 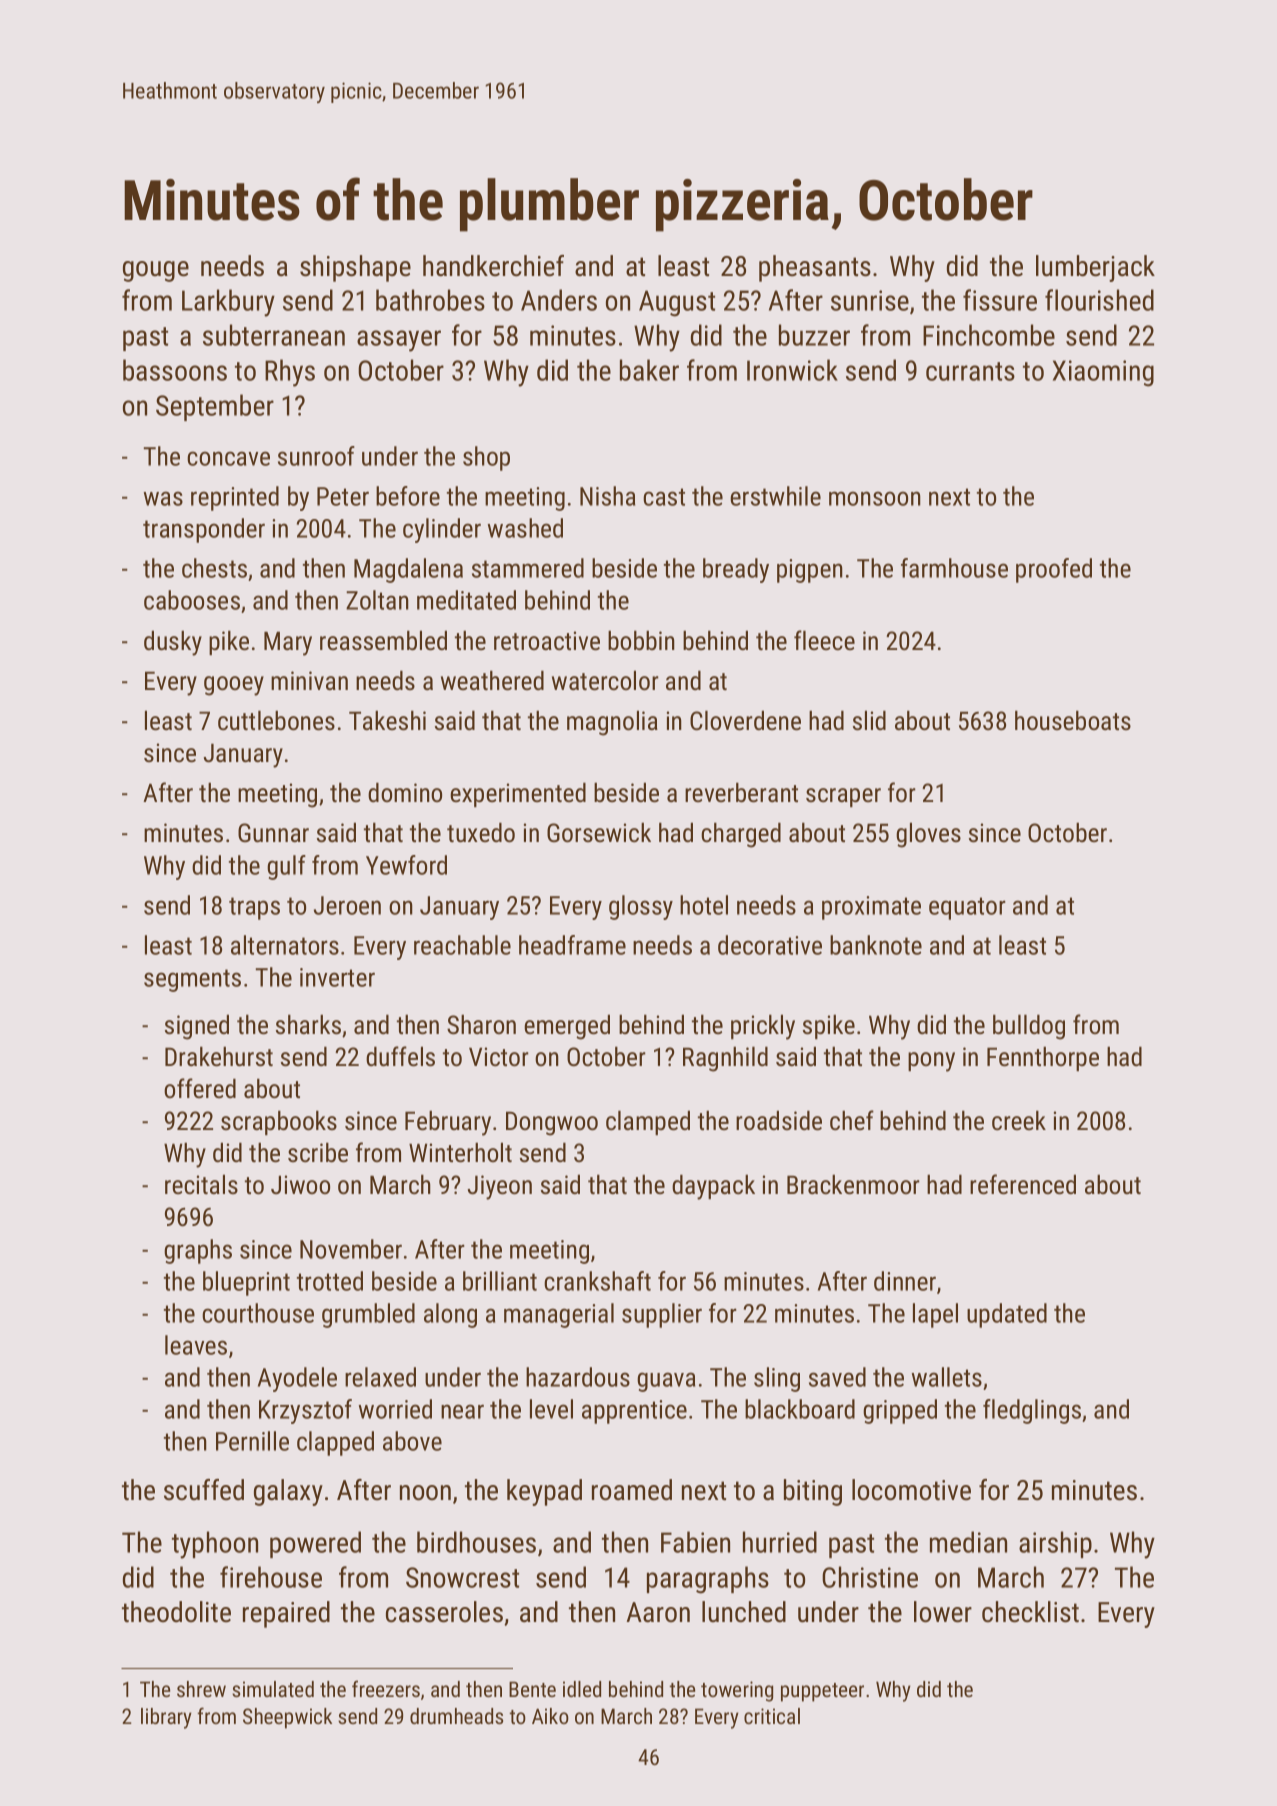 I want to click on transponder, so click(x=204, y=530).
